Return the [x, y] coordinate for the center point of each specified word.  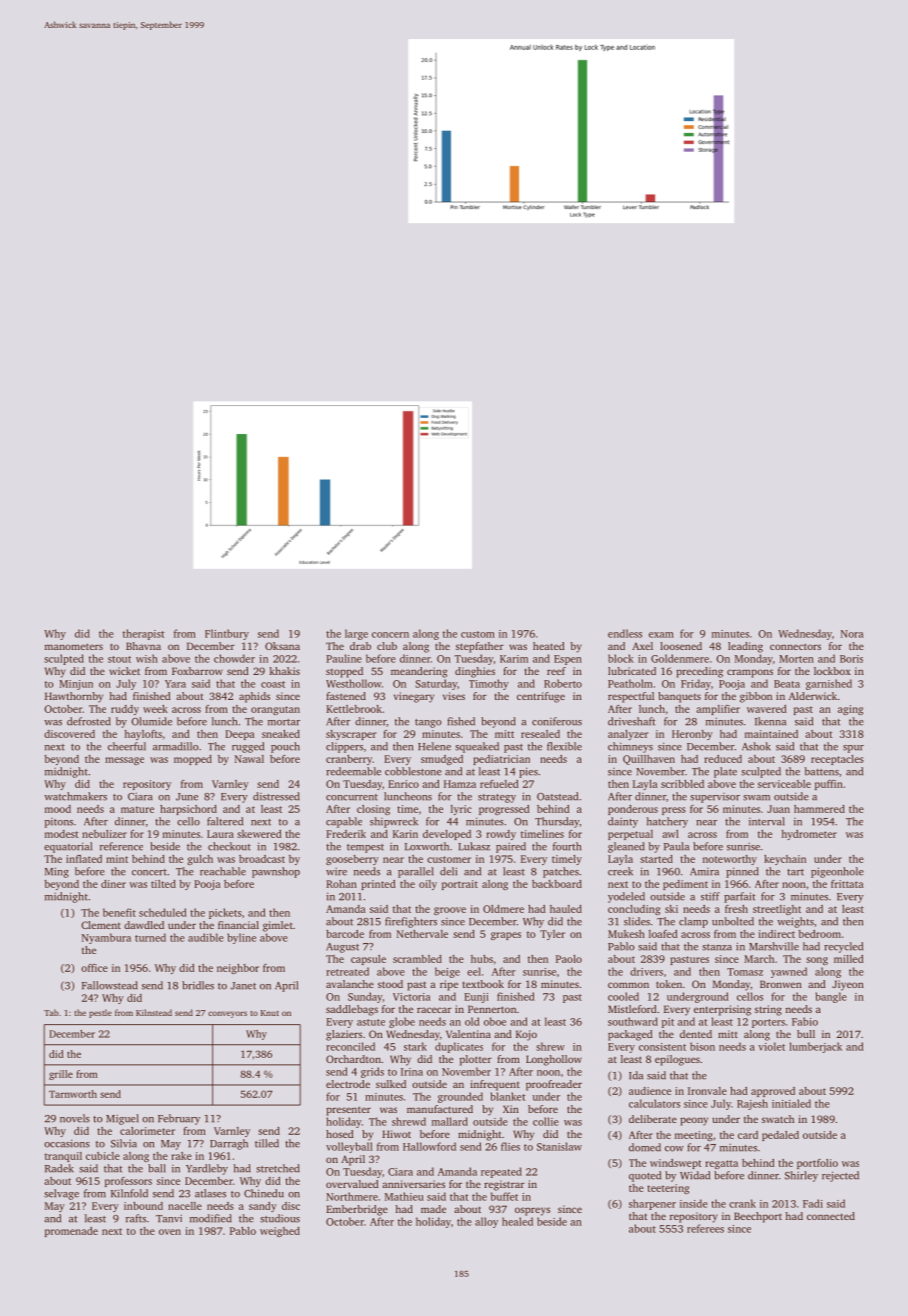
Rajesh [752, 1104]
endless [625, 633]
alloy [486, 1222]
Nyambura [106, 938]
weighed [280, 1232]
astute [371, 1022]
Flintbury [227, 634]
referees [705, 1228]
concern [390, 635]
